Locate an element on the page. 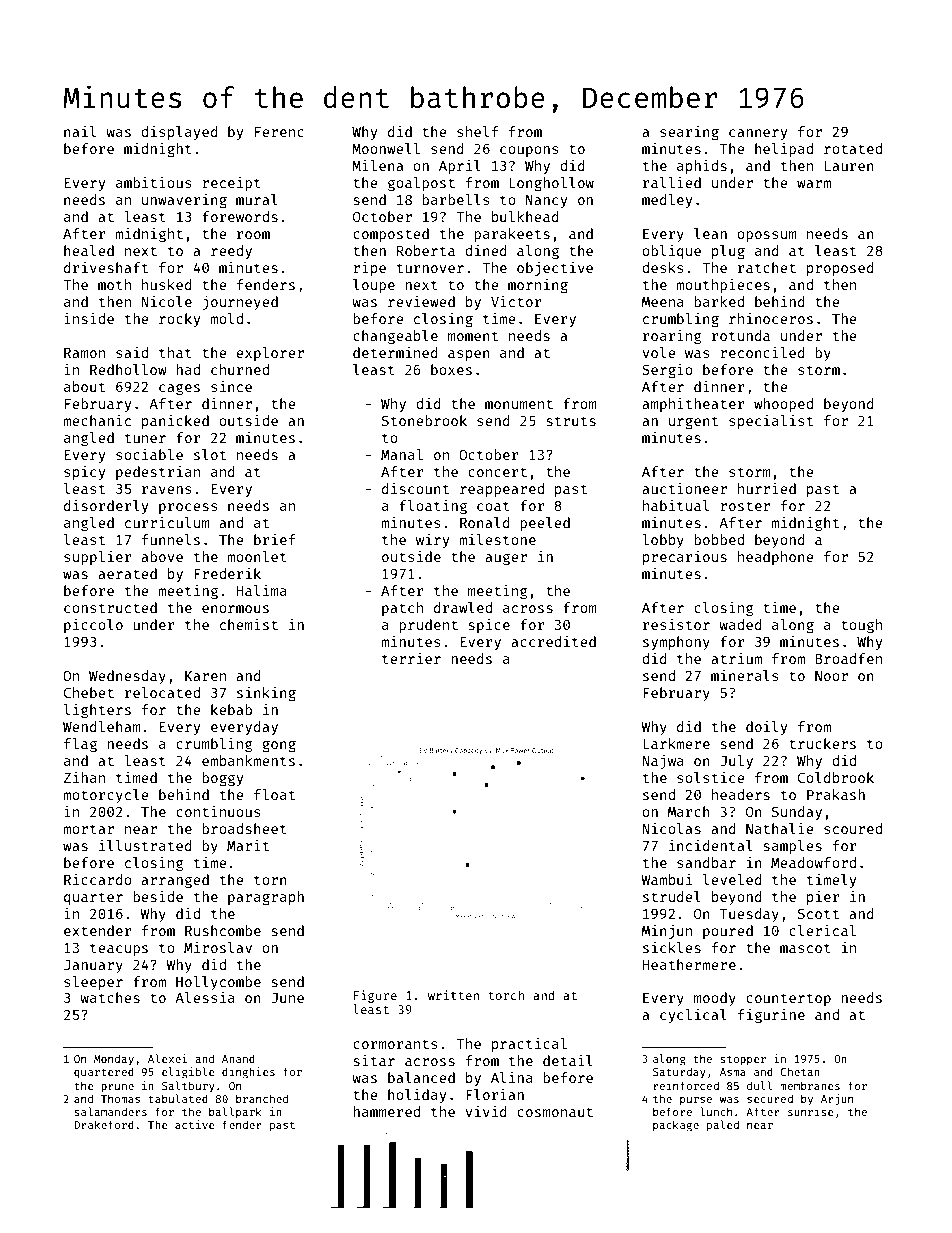 This document has height=1233, width=952. coupons is located at coordinates (529, 151).
